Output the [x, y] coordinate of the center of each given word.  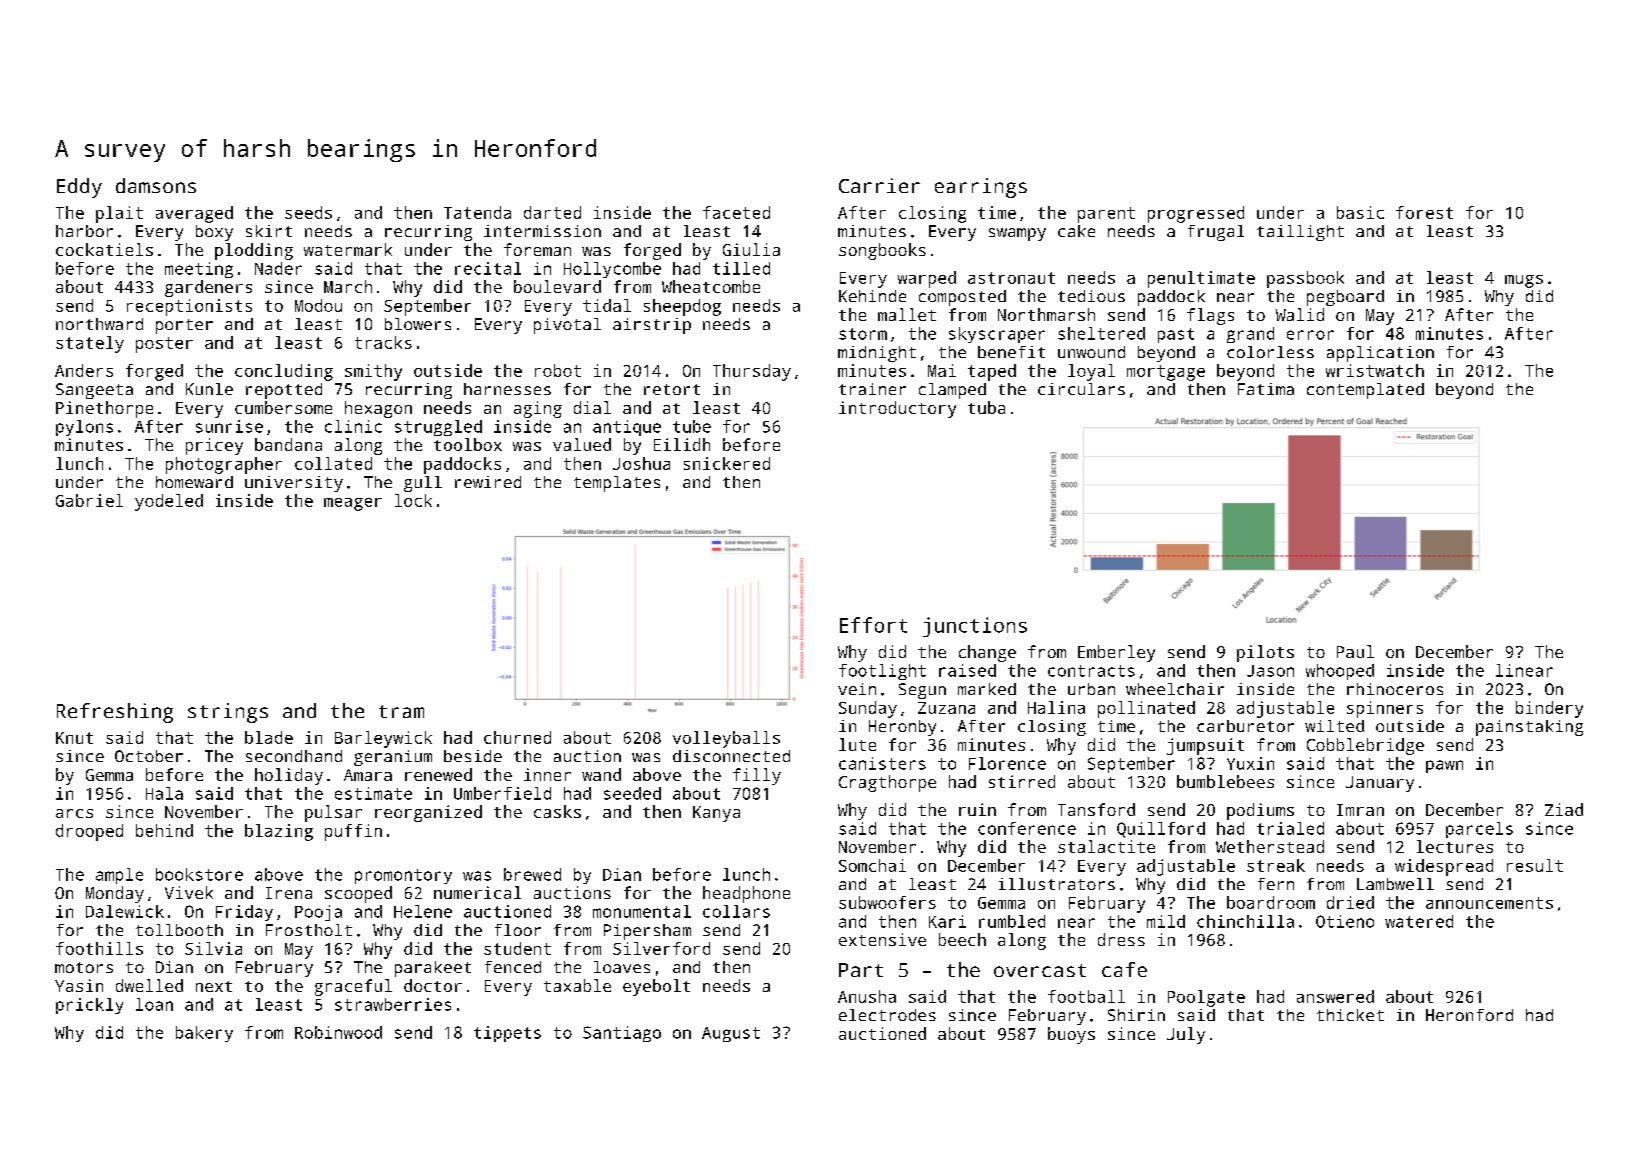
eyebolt [656, 987]
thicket [1350, 1015]
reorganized [428, 813]
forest [1424, 212]
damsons [156, 185]
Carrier [879, 185]
